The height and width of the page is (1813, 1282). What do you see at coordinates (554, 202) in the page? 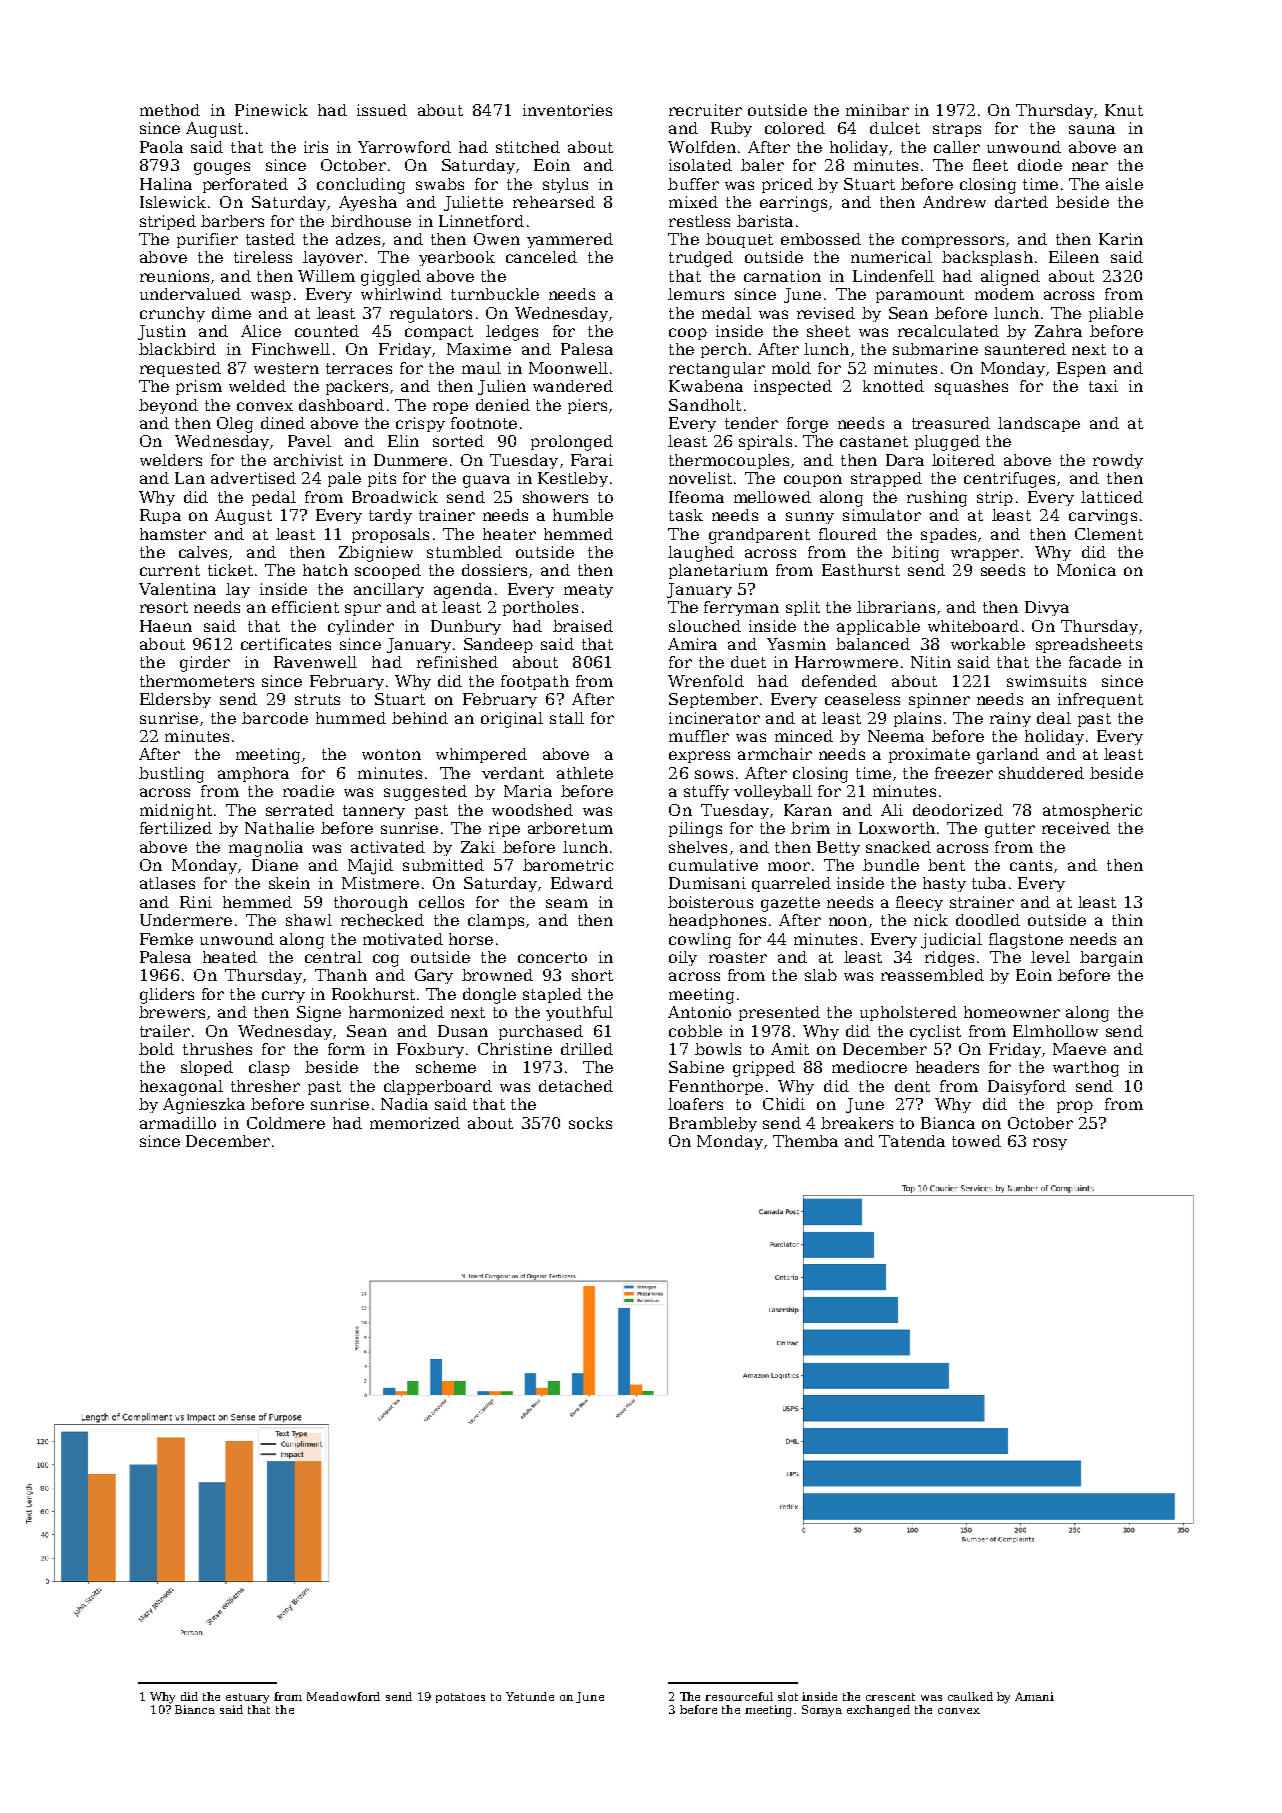
I see `rehearsed` at bounding box center [554, 202].
